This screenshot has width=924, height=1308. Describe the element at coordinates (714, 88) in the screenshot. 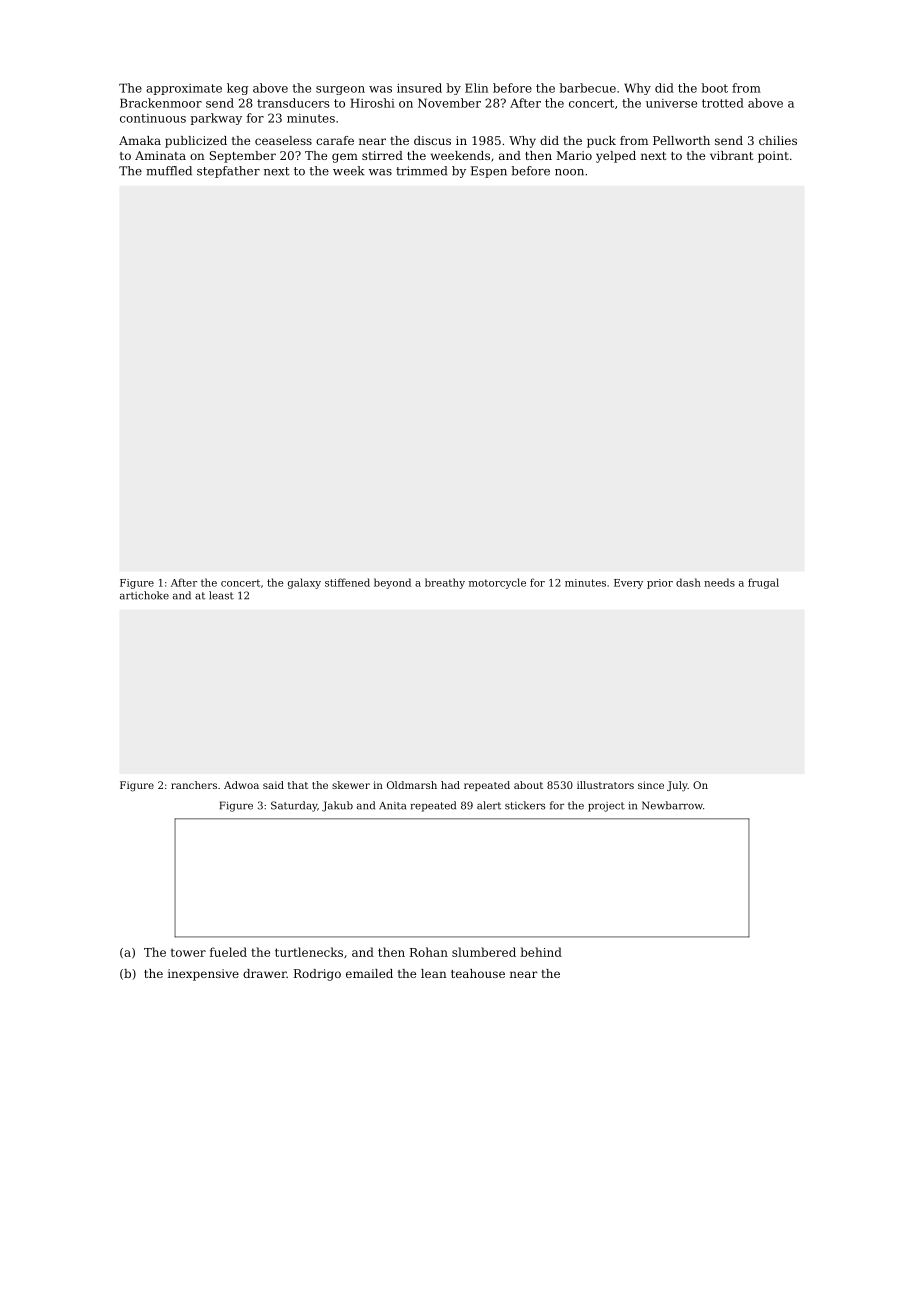

I see `boot` at that location.
